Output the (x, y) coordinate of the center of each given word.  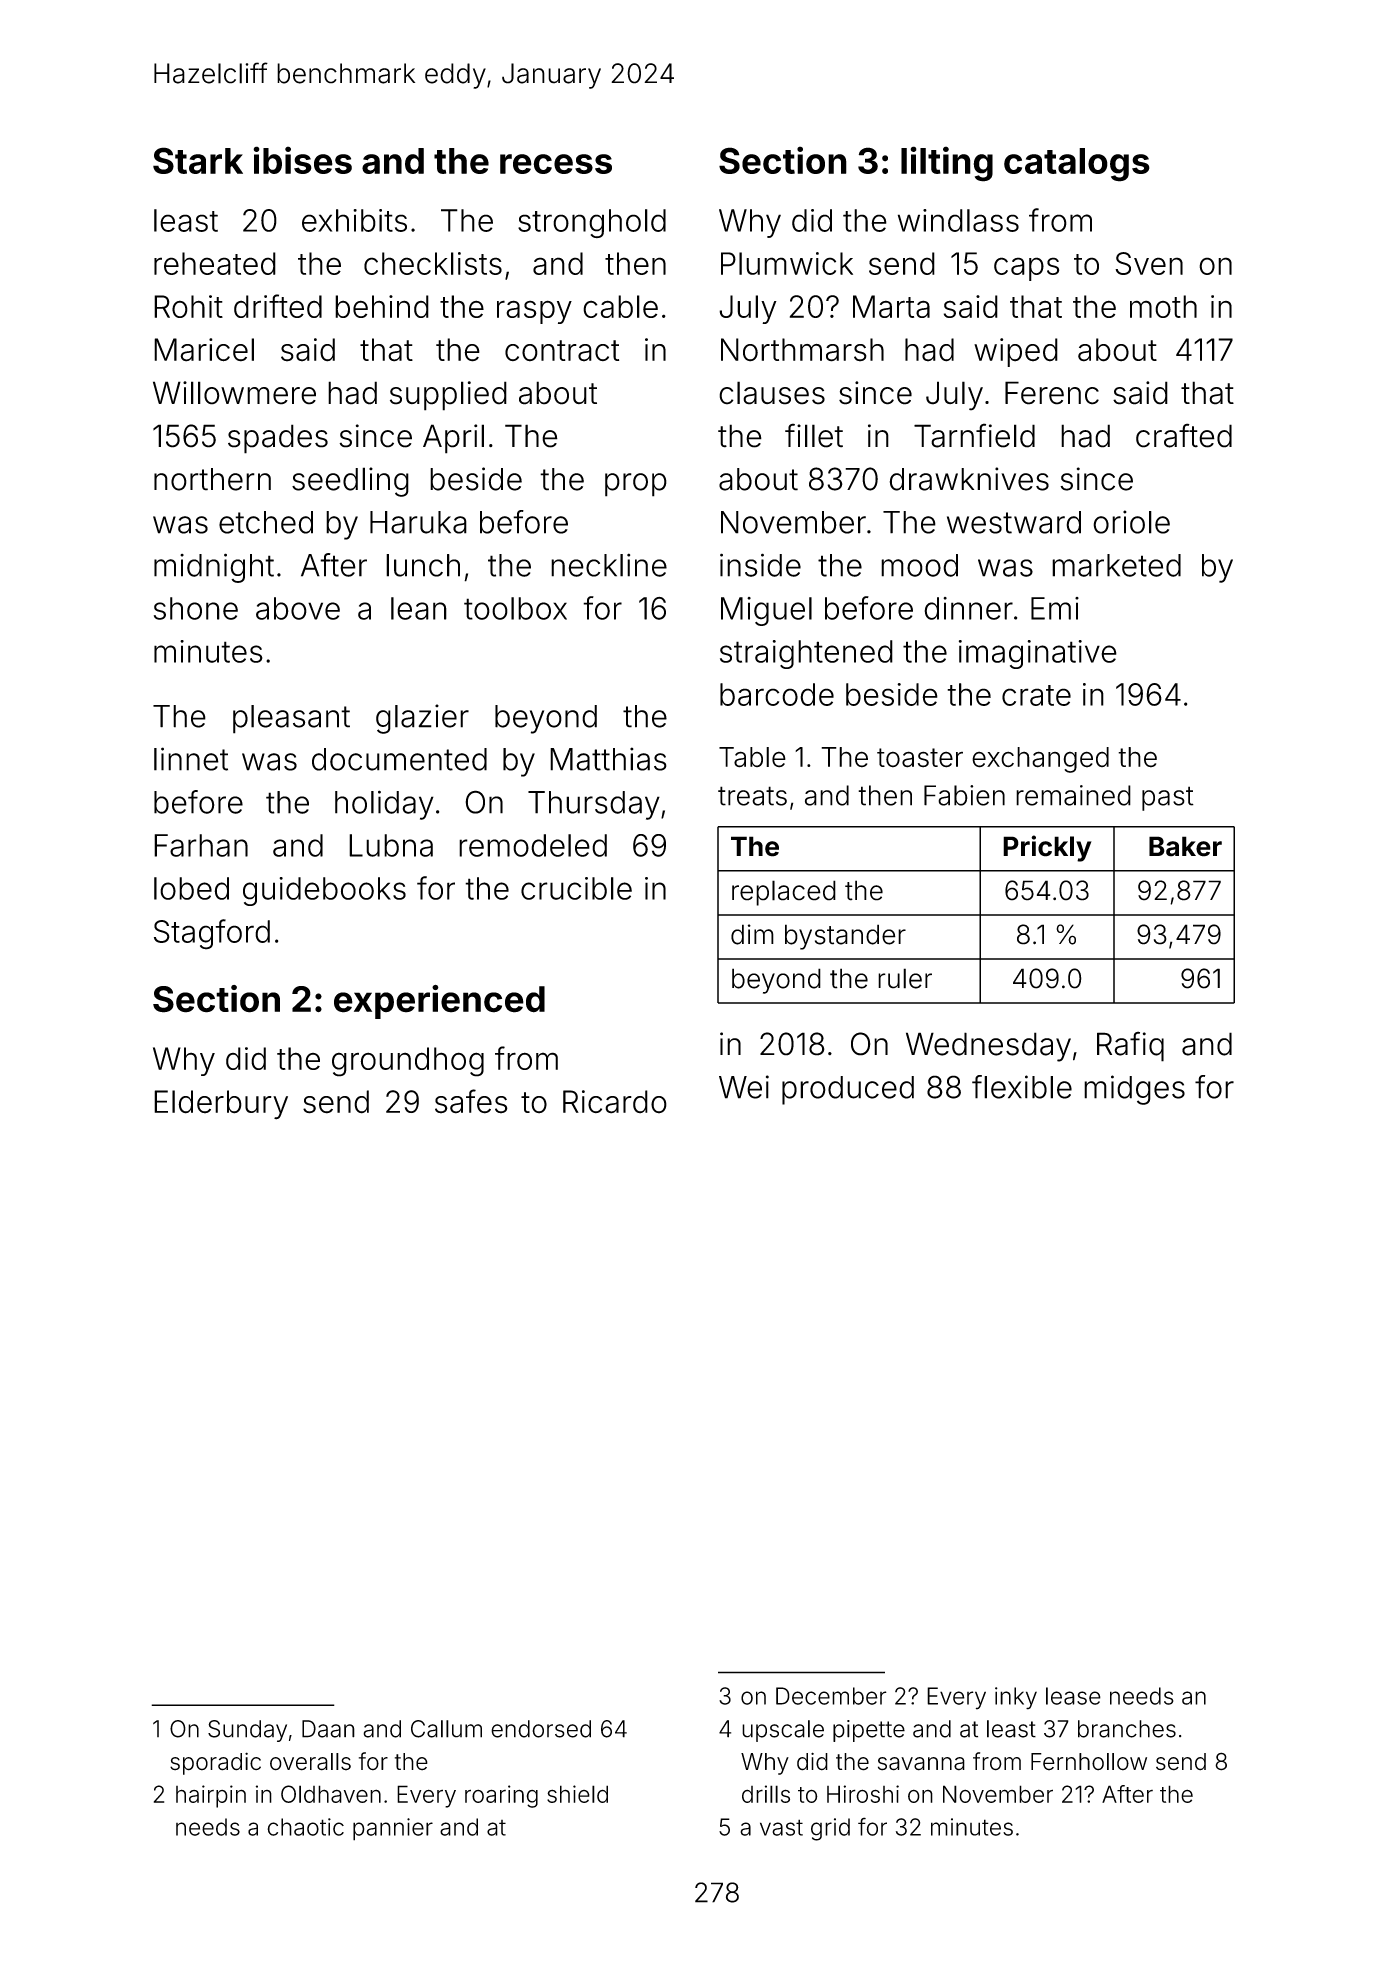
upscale (783, 1731)
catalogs (1077, 165)
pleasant (291, 719)
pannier (393, 1829)
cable (620, 306)
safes (471, 1101)
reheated (215, 263)
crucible (576, 888)
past (1168, 798)
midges (1134, 1090)
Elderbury (221, 1105)
